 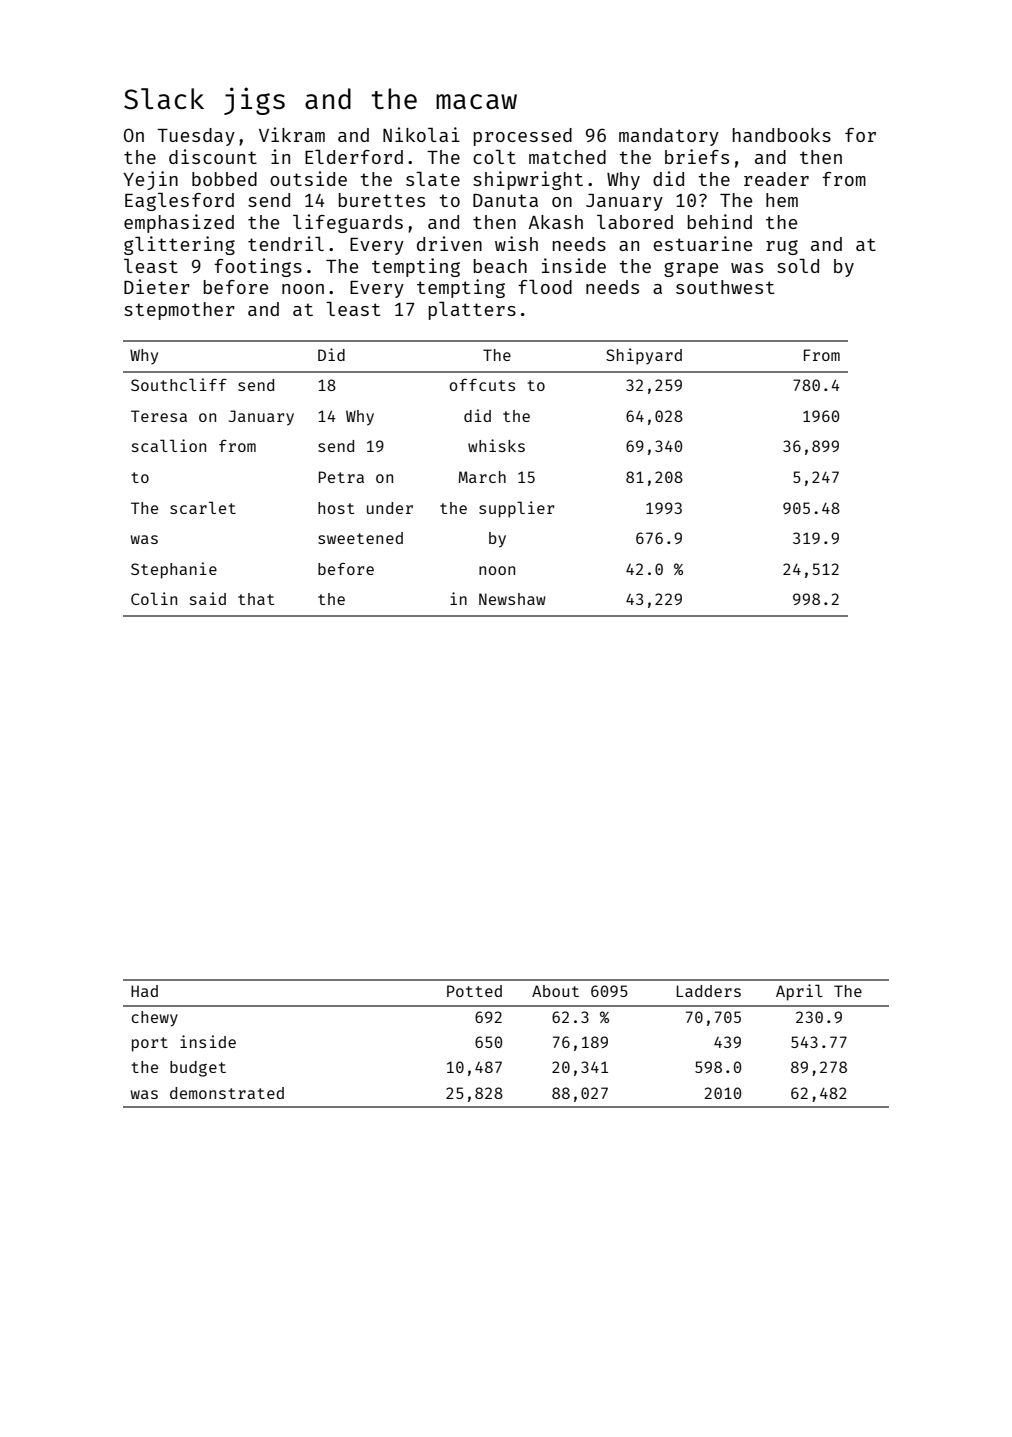 What do you see at coordinates (555, 991) in the screenshot?
I see `About` at bounding box center [555, 991].
